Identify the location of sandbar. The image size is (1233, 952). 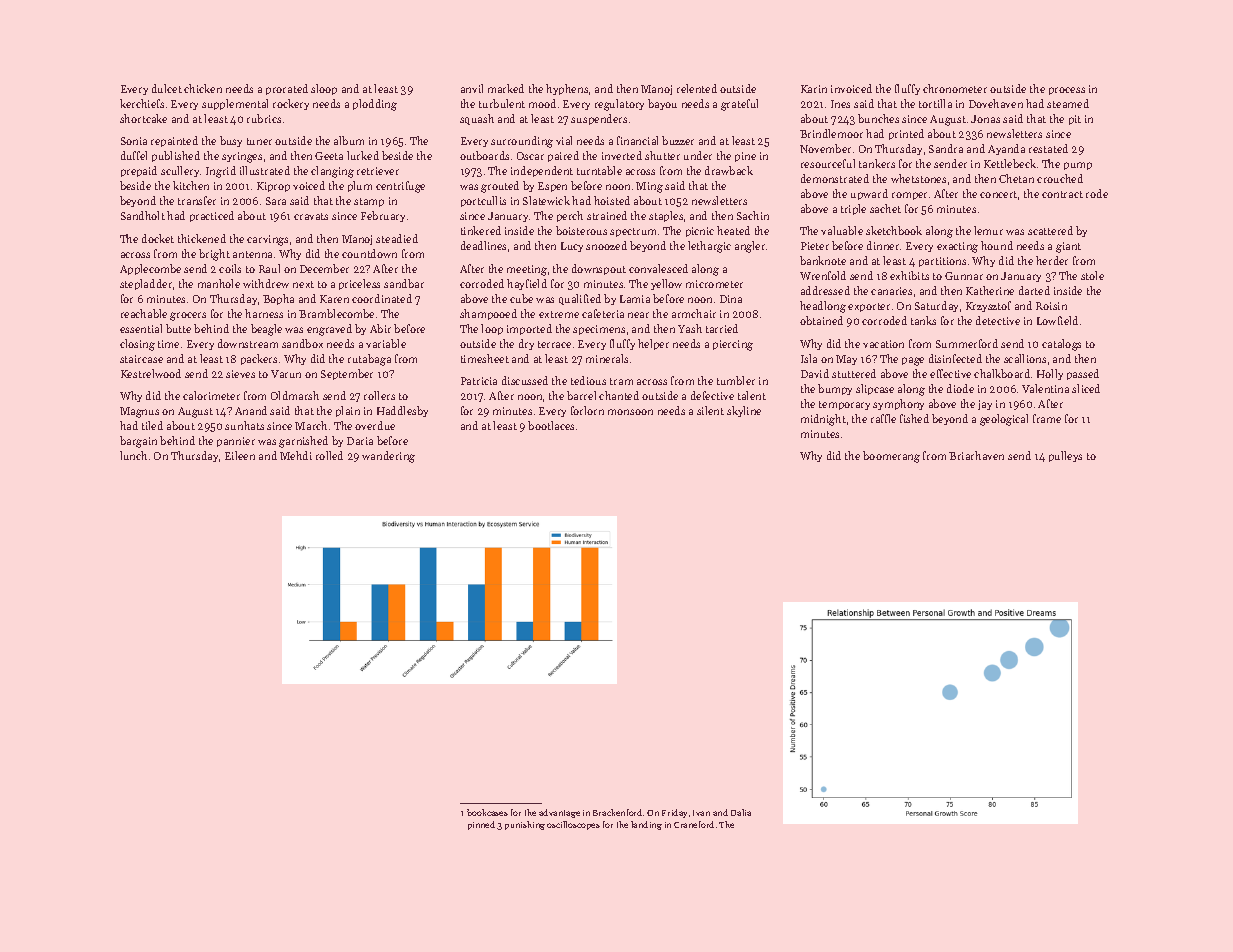
(404, 283).
